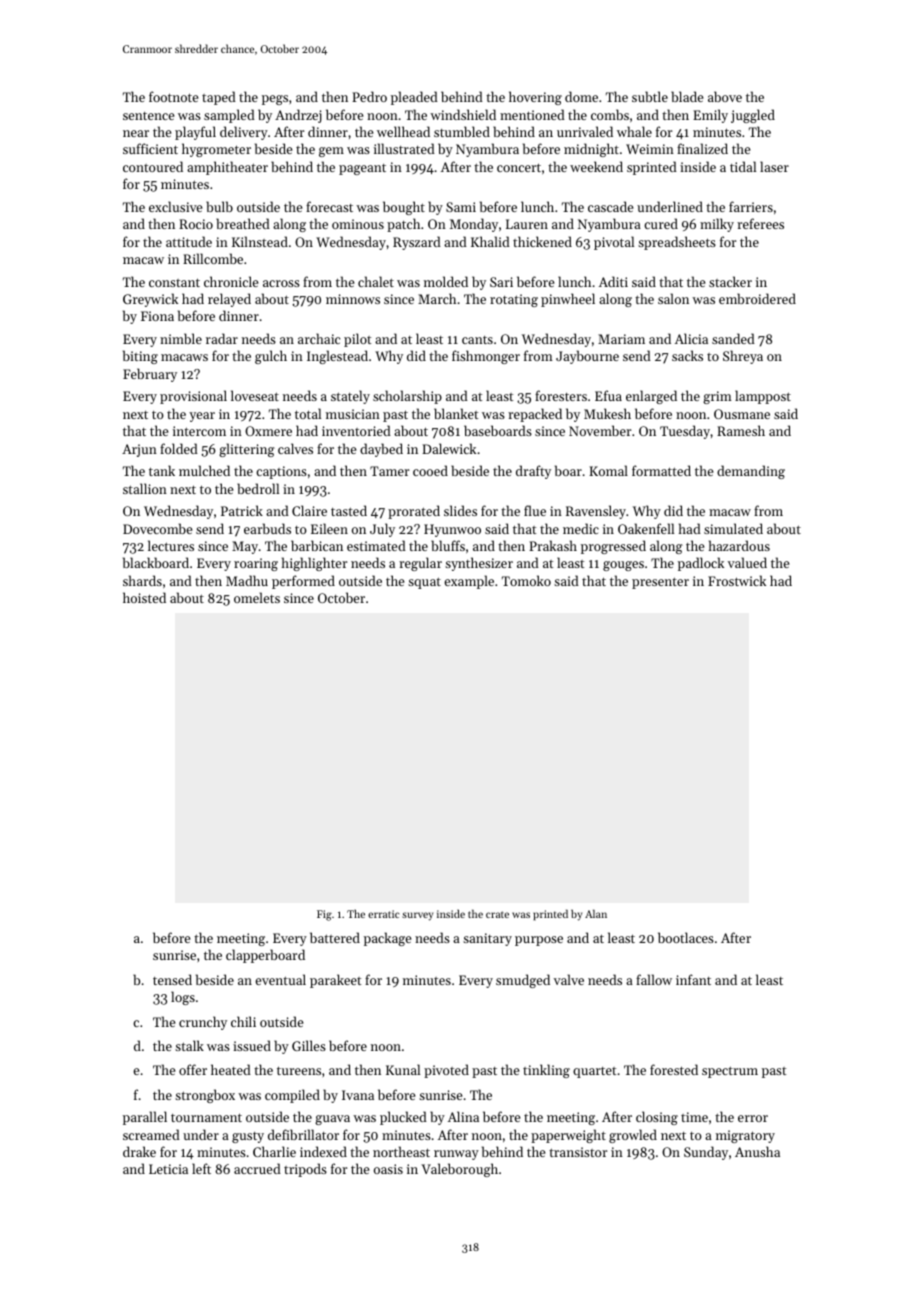 Image resolution: width=924 pixels, height=1308 pixels. What do you see at coordinates (144, 597) in the image?
I see `hoisted` at bounding box center [144, 597].
